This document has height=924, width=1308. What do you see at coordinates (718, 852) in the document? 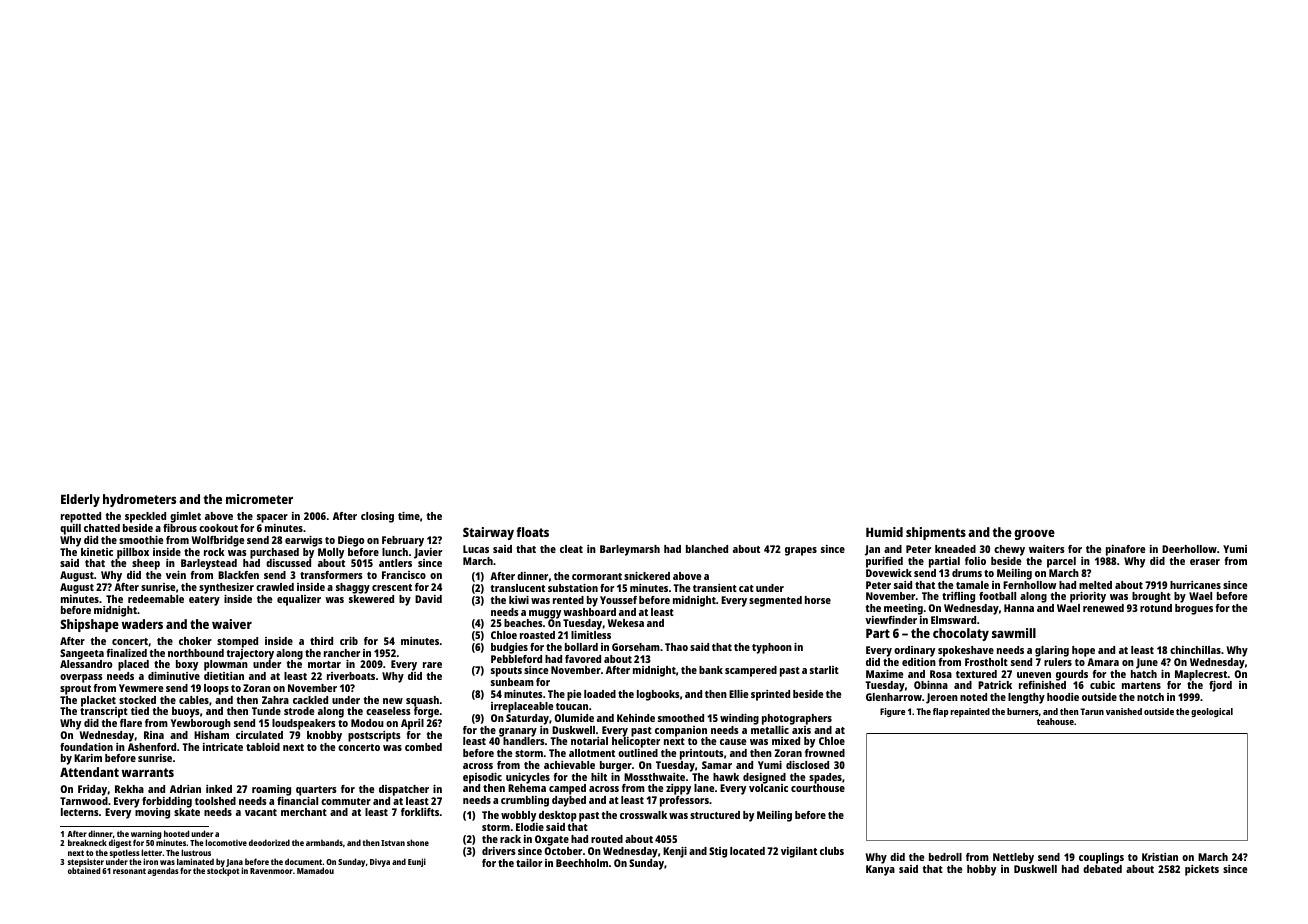
I see `Stig` at bounding box center [718, 852].
